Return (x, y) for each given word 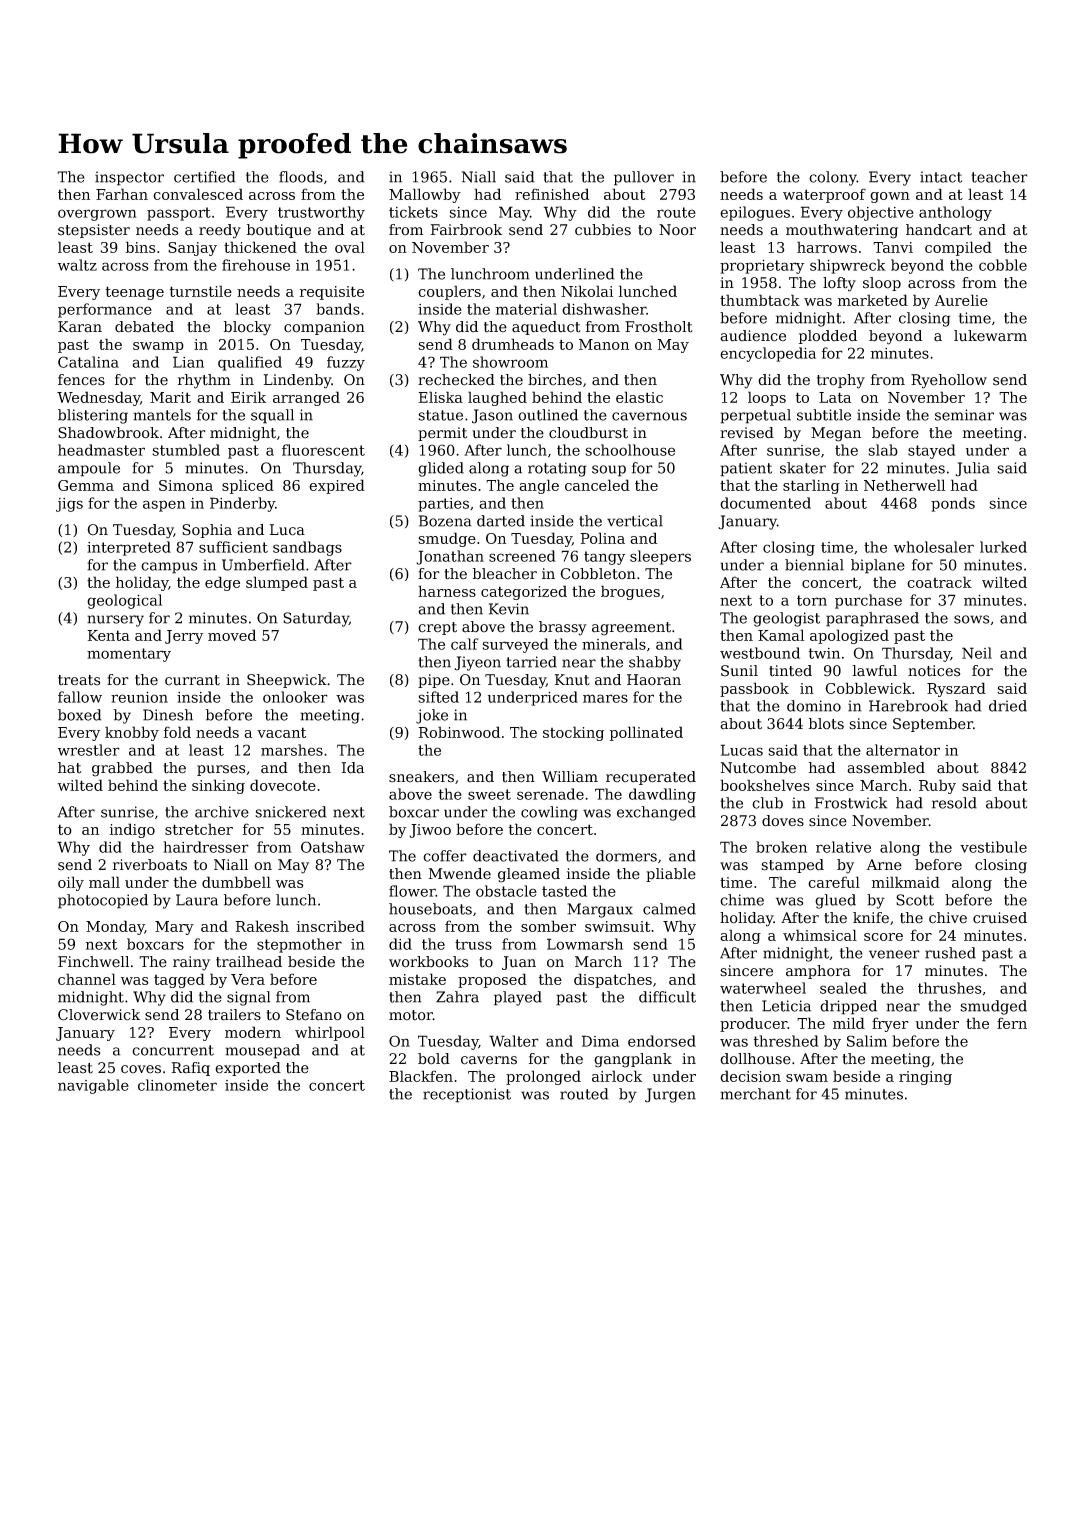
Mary (174, 928)
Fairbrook (466, 230)
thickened (260, 247)
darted (501, 521)
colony (833, 178)
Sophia (207, 531)
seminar (964, 415)
